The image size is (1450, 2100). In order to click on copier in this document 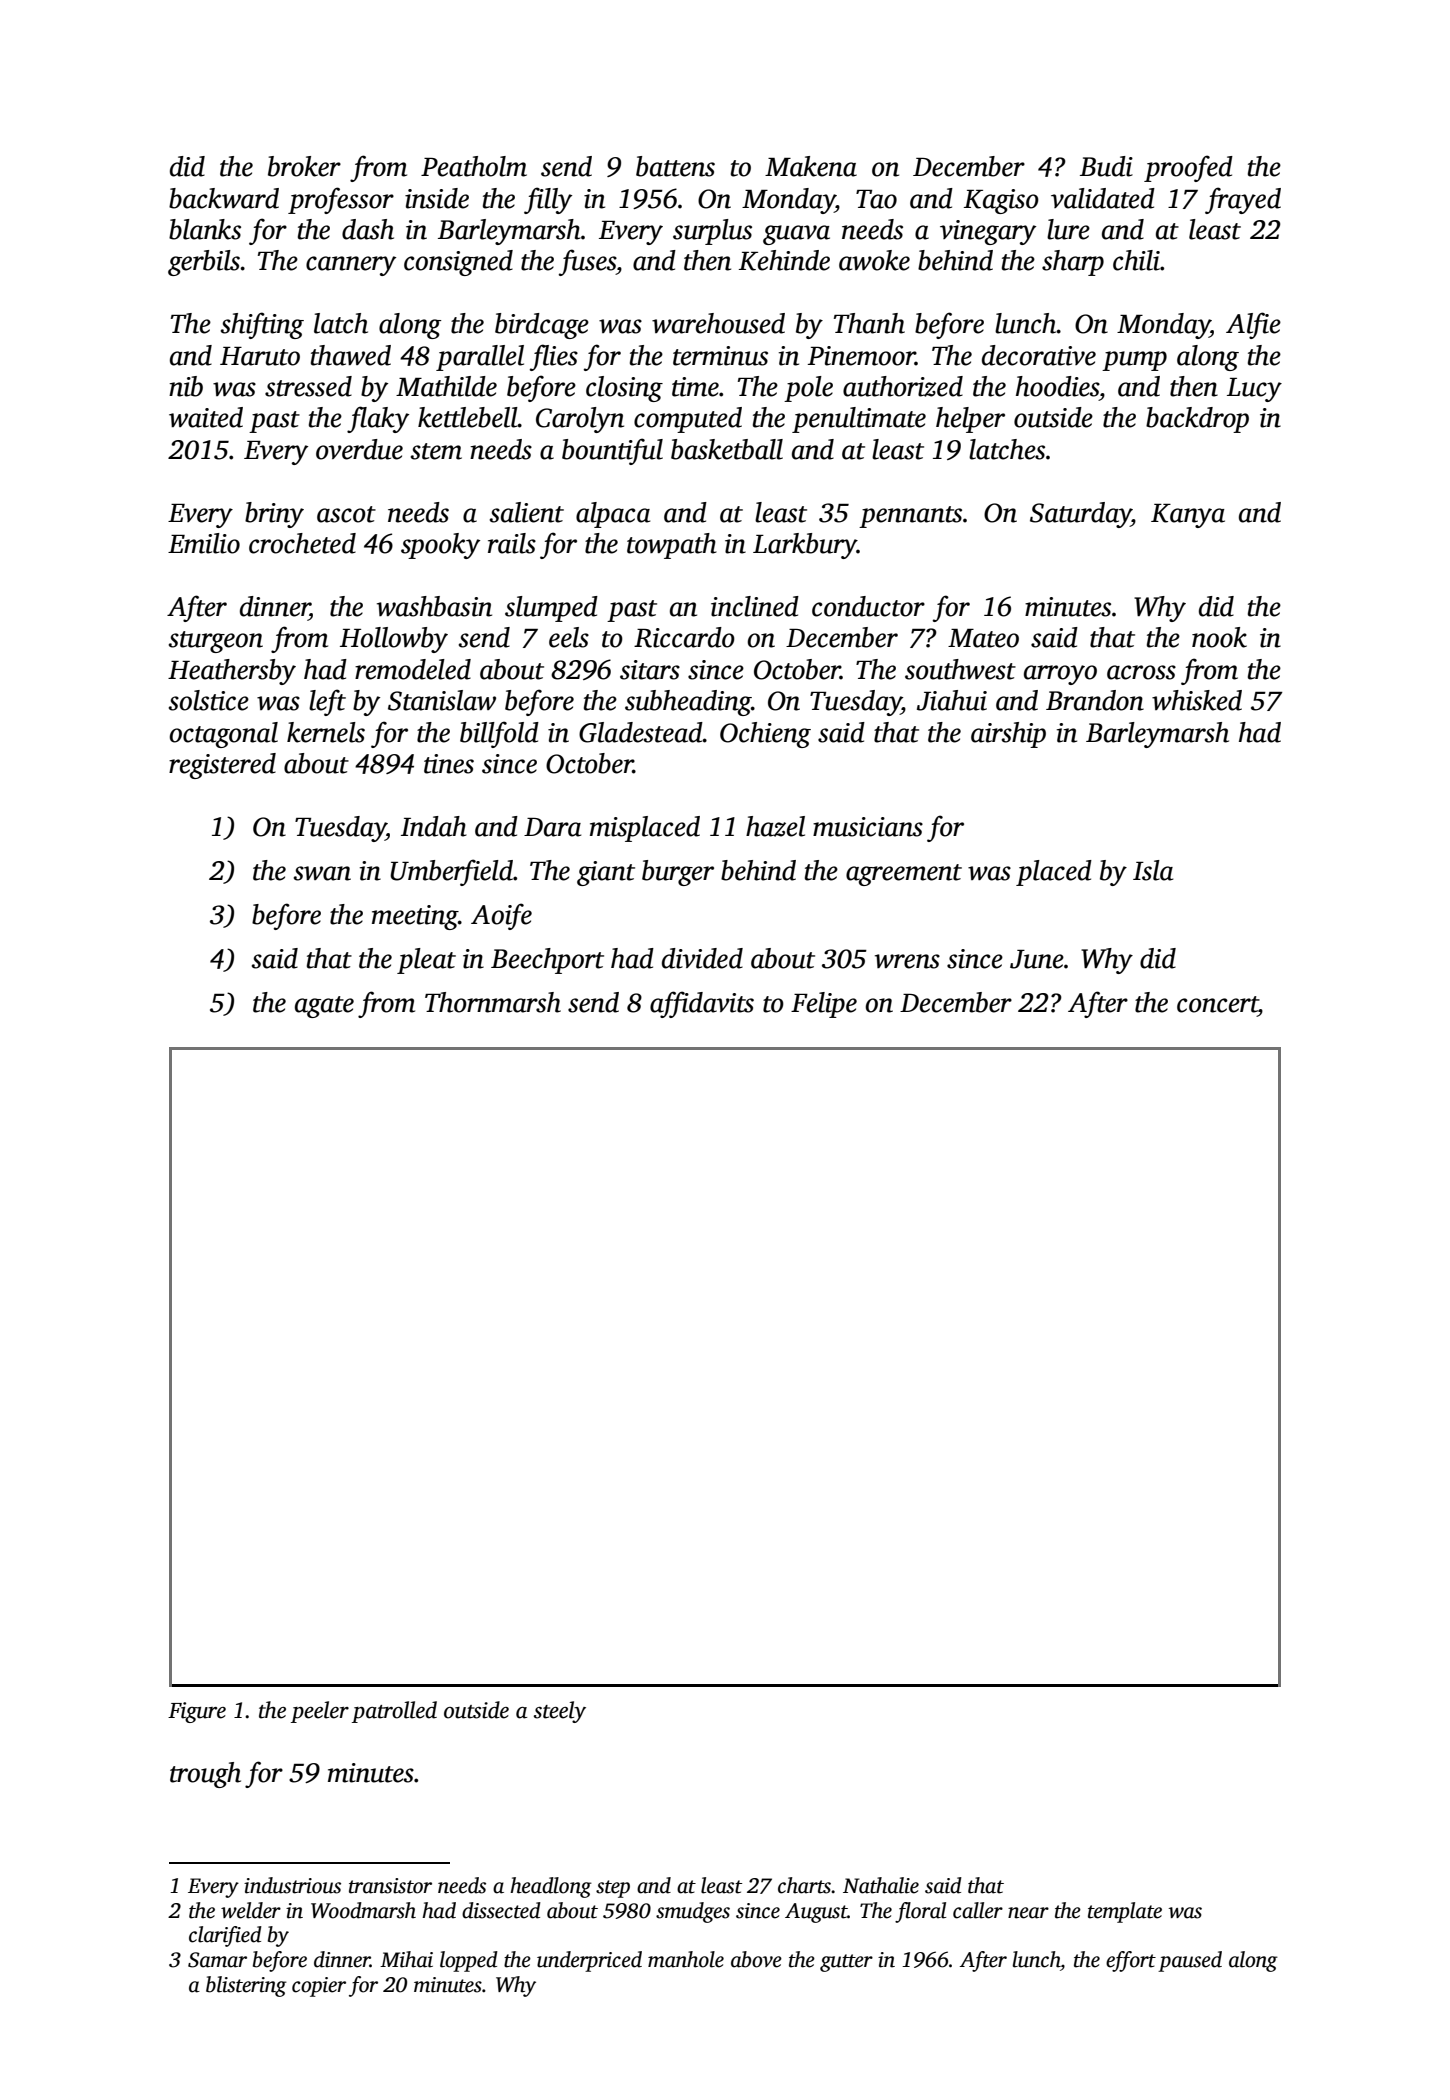, I will do `click(319, 1987)`.
